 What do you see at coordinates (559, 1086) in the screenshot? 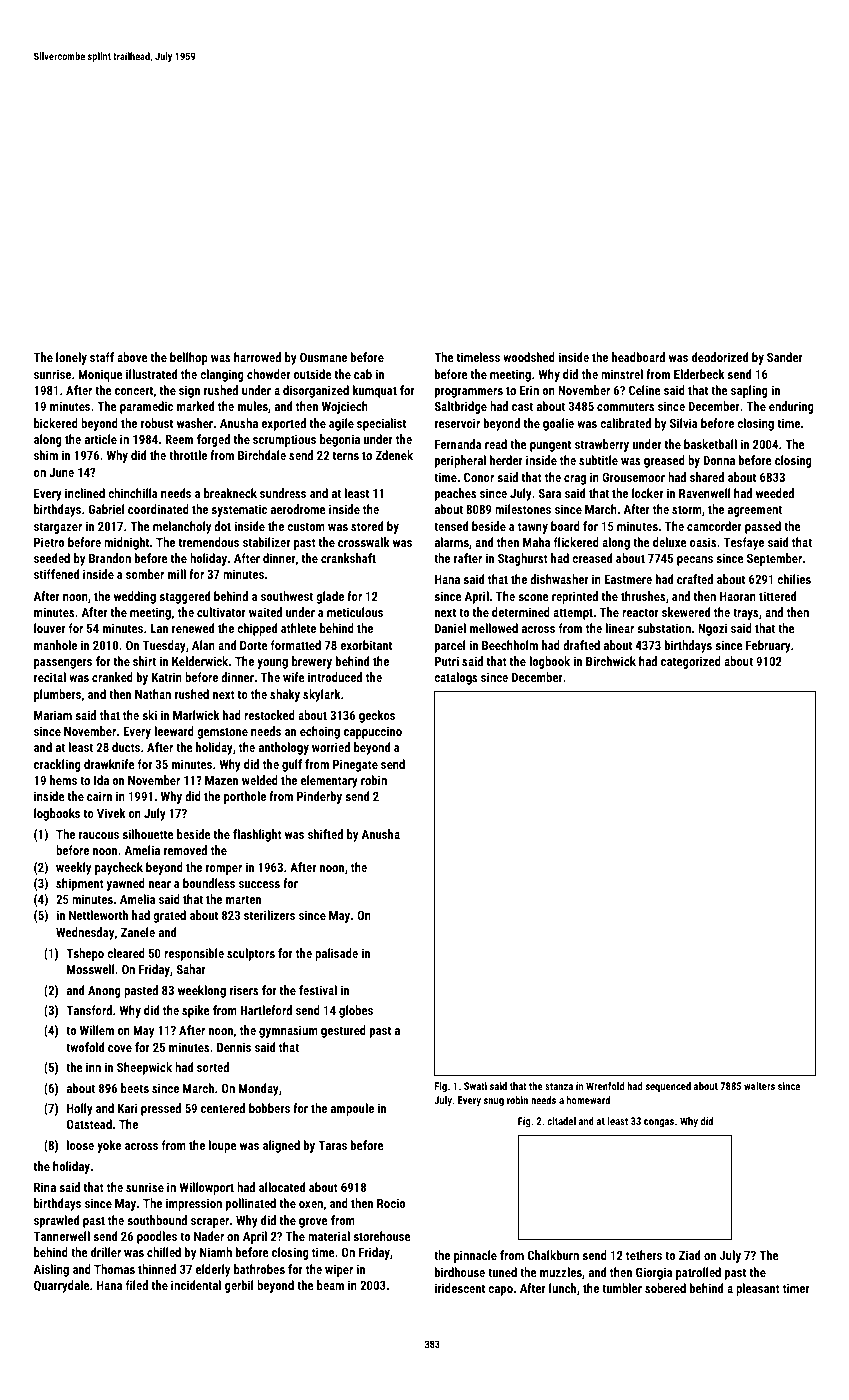
I see `stanza` at bounding box center [559, 1086].
